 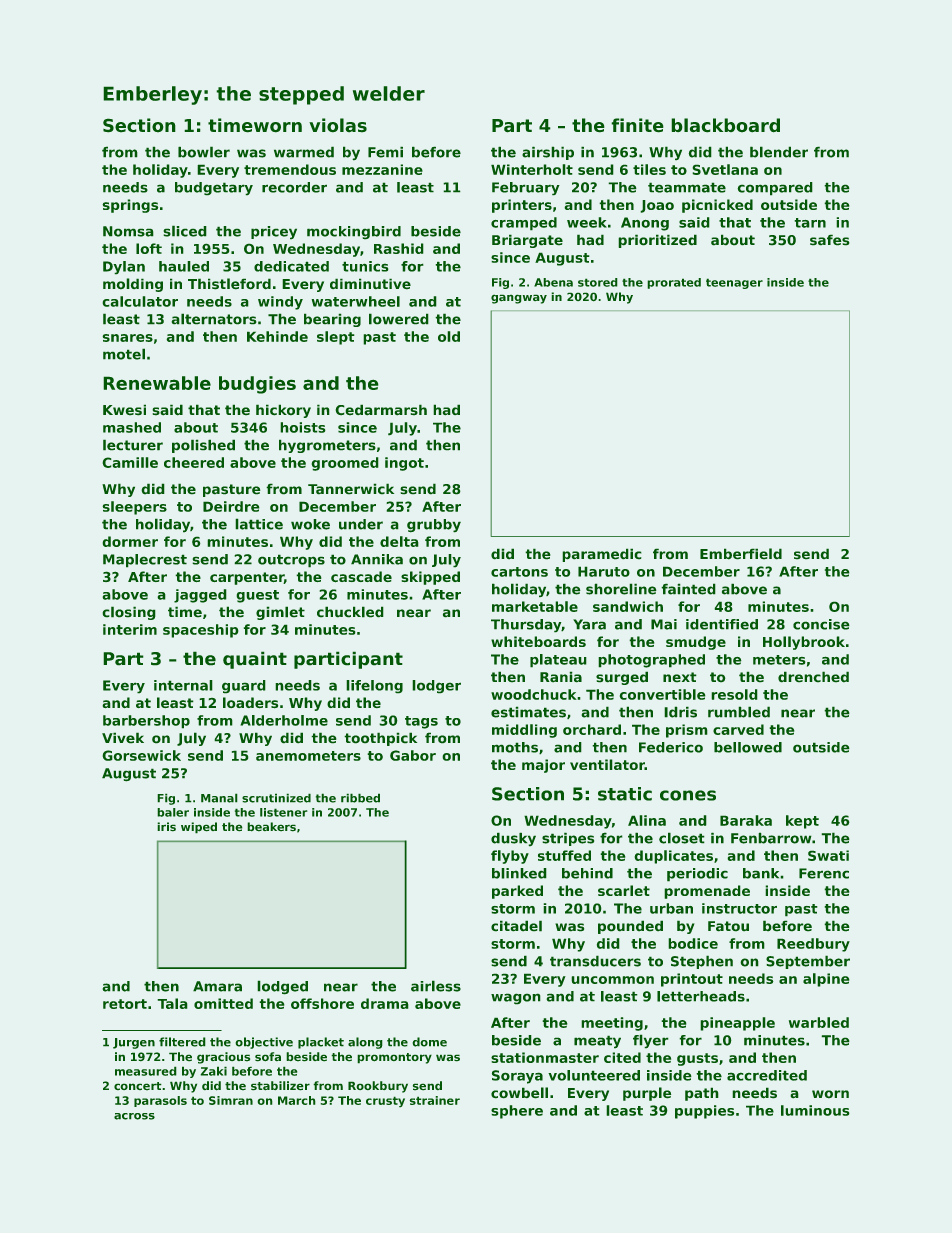 I want to click on Manal, so click(x=219, y=798).
